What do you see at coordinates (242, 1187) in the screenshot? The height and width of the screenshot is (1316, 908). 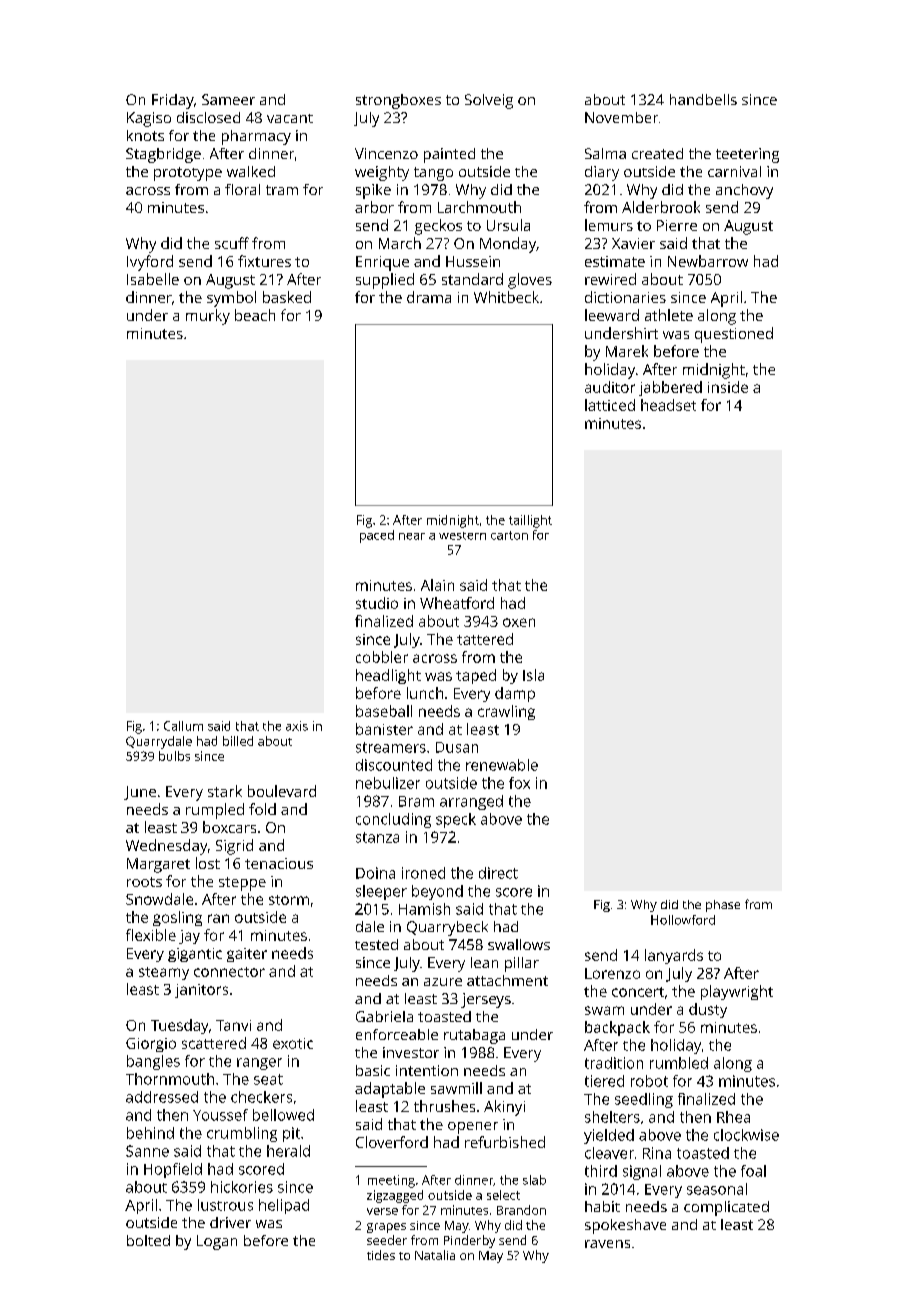 I see `hickories` at bounding box center [242, 1187].
